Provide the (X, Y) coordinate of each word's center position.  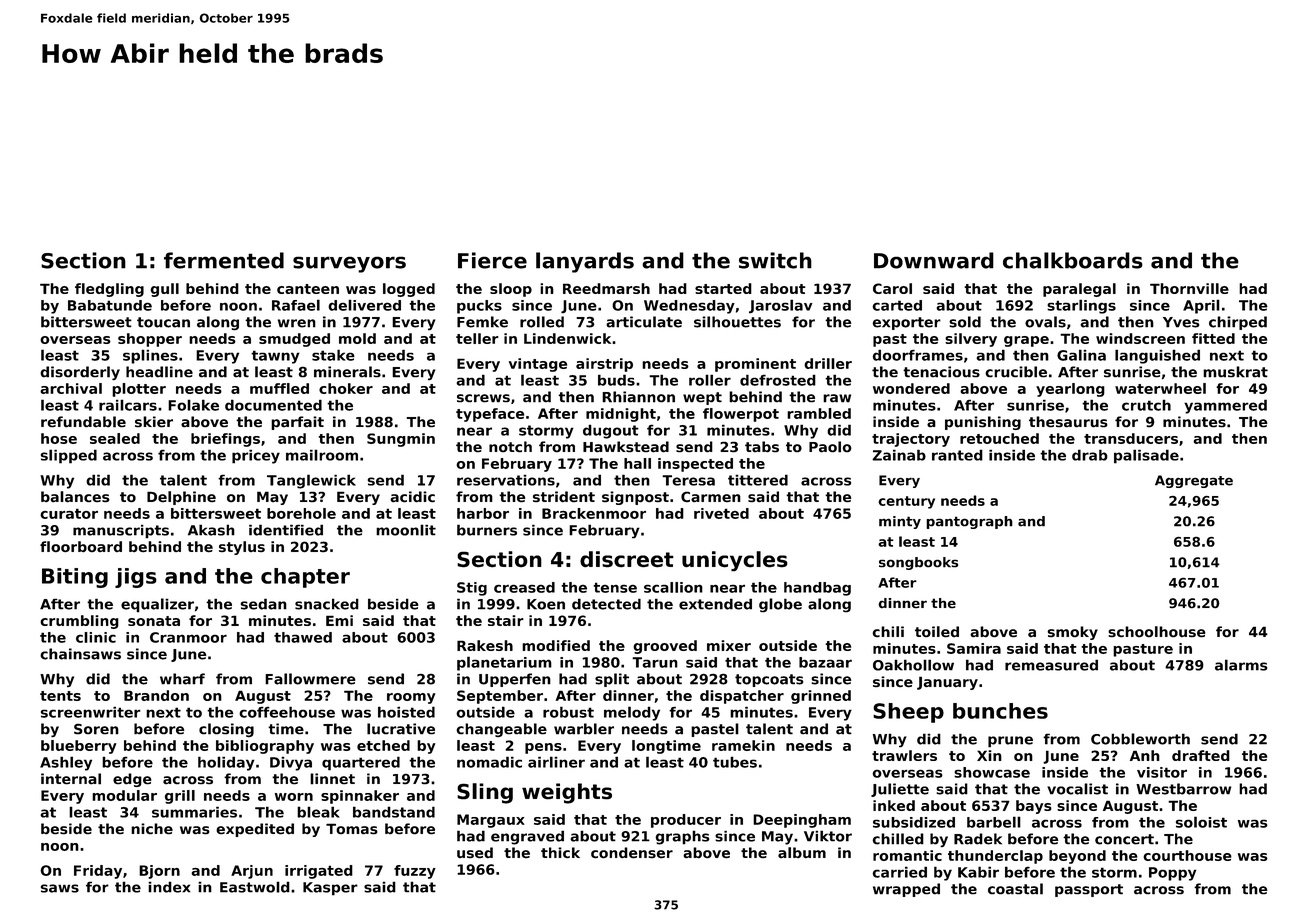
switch (775, 260)
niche (152, 828)
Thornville (1189, 288)
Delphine (181, 498)
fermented (224, 260)
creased (524, 587)
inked (894, 805)
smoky (1072, 633)
